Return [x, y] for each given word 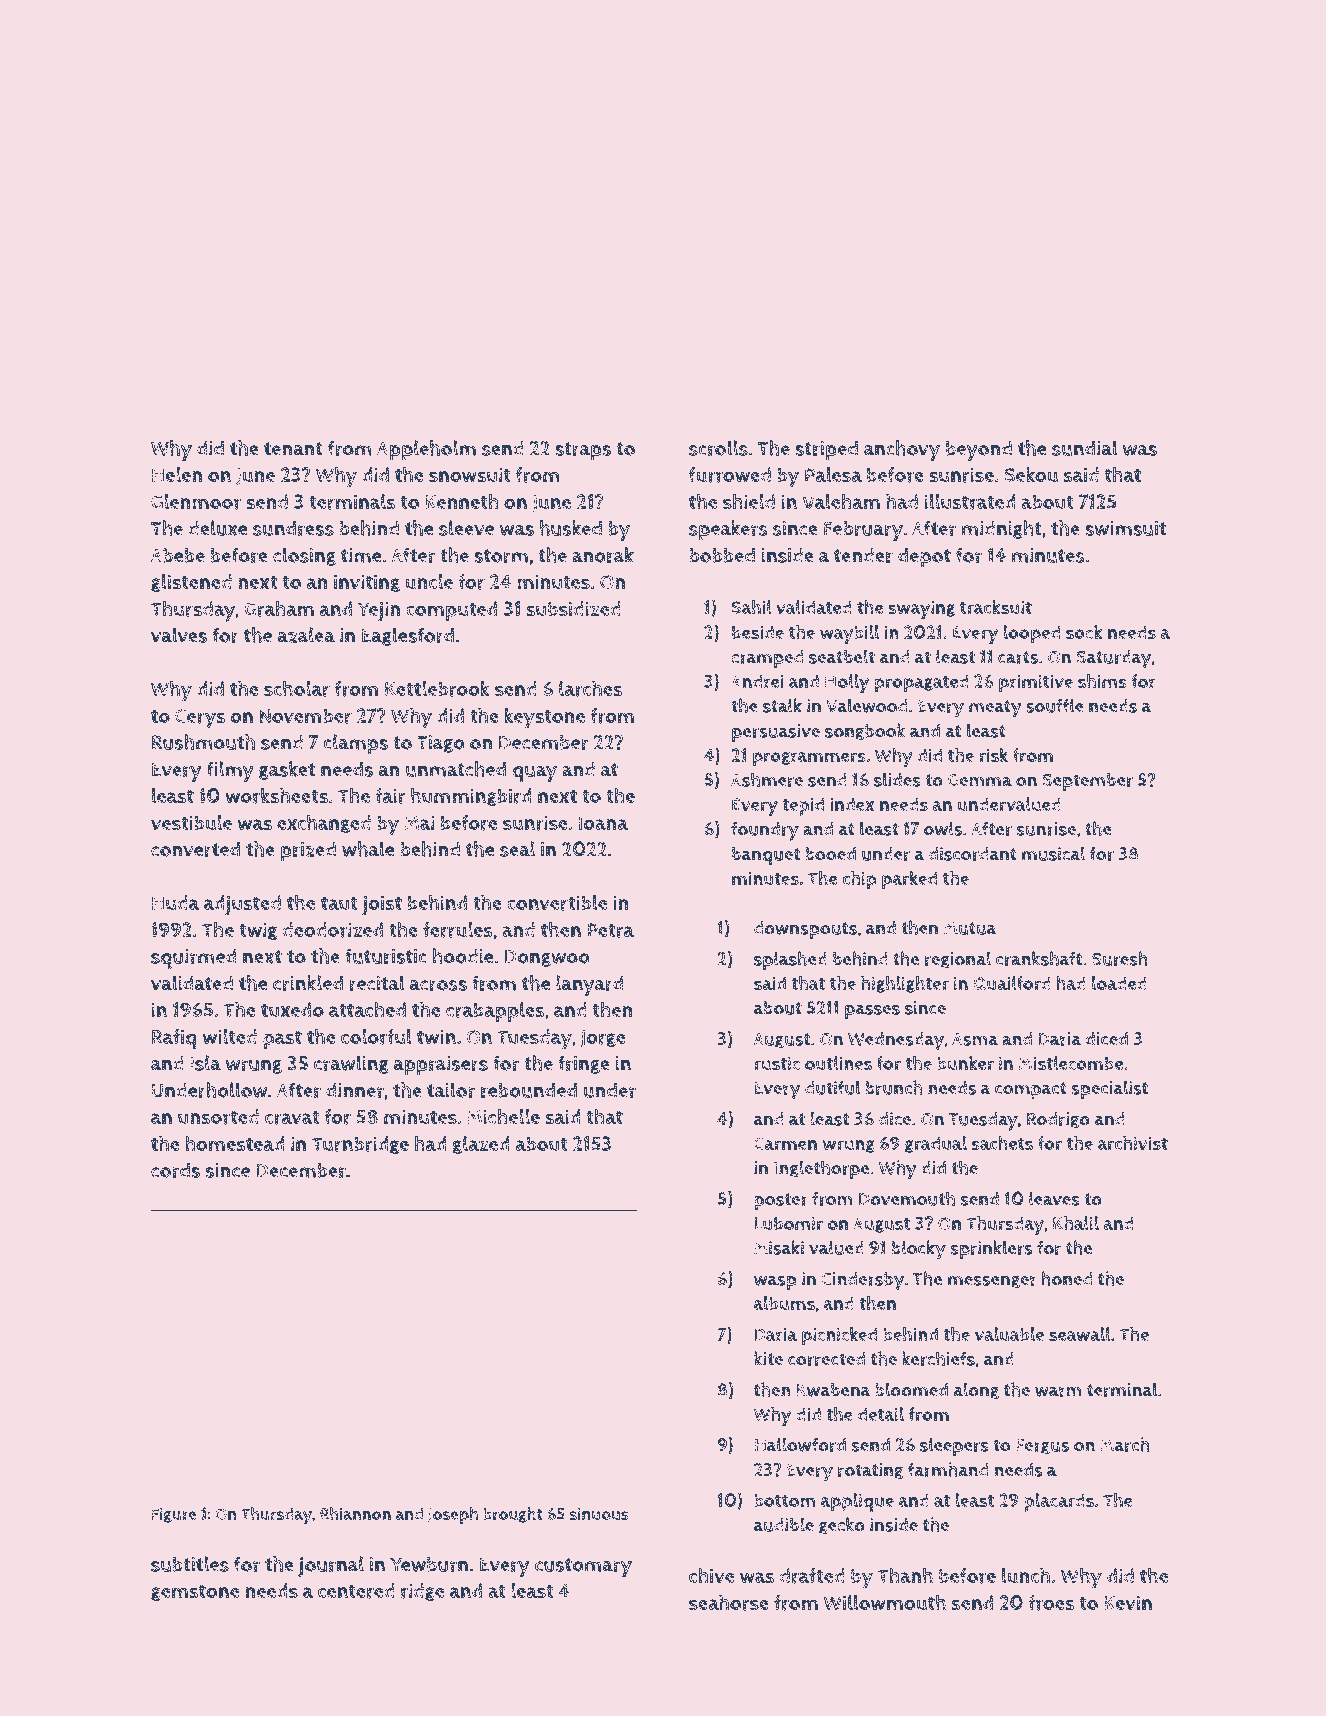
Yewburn [429, 1564]
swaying [921, 609]
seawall [1079, 1334]
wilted [230, 1036]
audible [784, 1524]
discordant [973, 854]
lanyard [590, 985]
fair [390, 796]
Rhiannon [355, 1513]
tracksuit [996, 607]
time [361, 555]
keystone [545, 718]
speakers [728, 530]
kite [768, 1358]
